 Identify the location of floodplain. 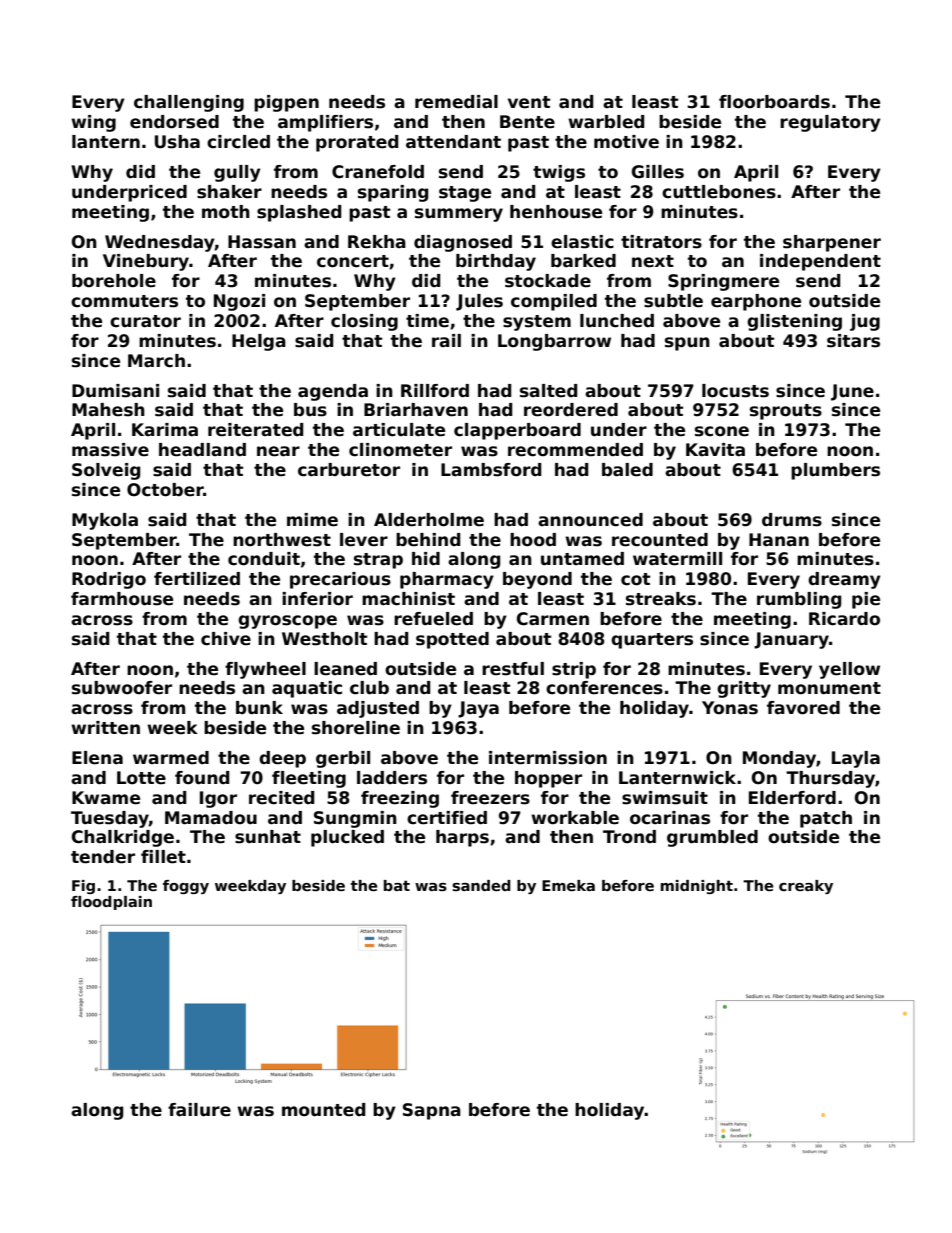
(111, 903).
